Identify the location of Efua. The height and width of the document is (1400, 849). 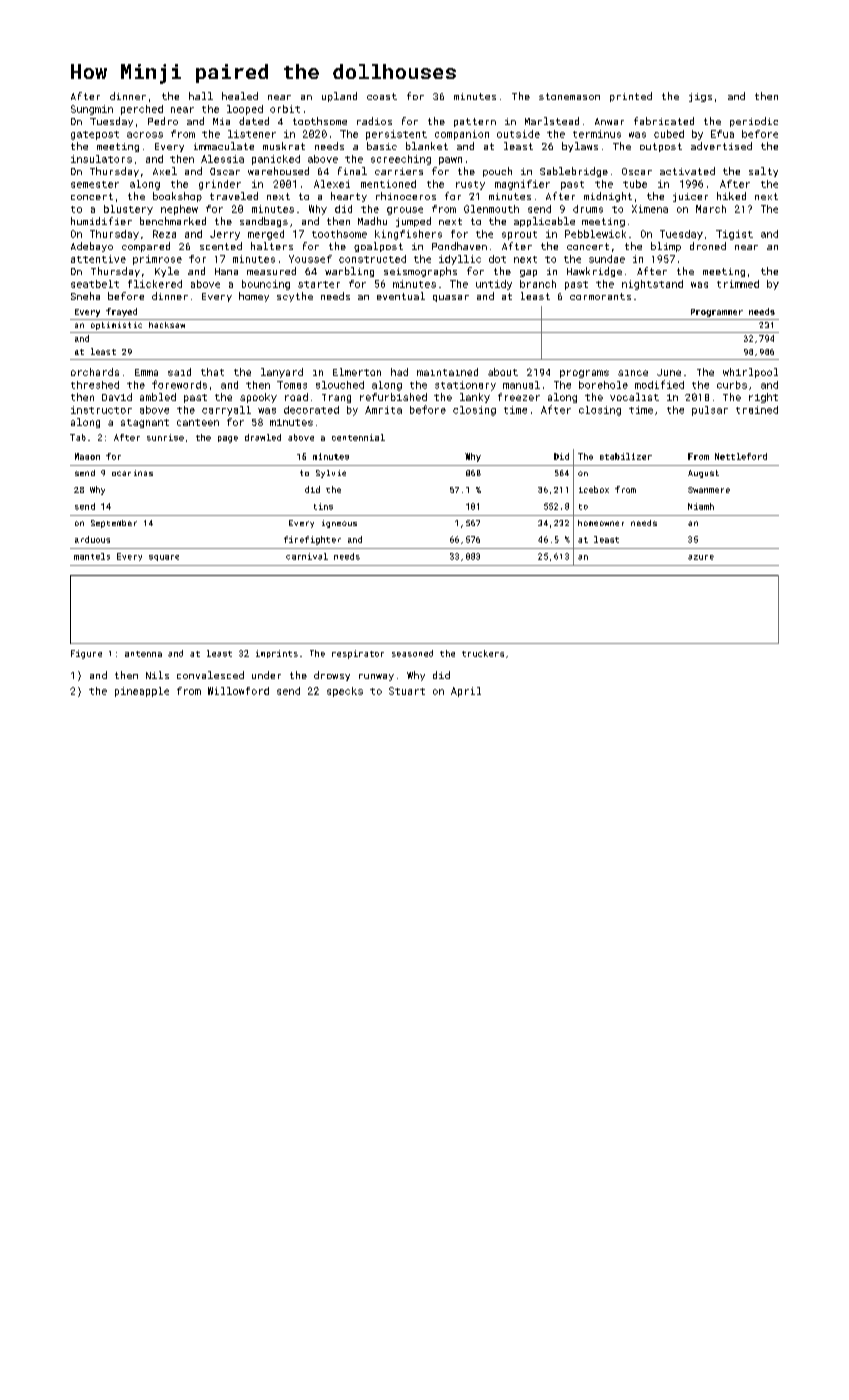
(722, 134).
